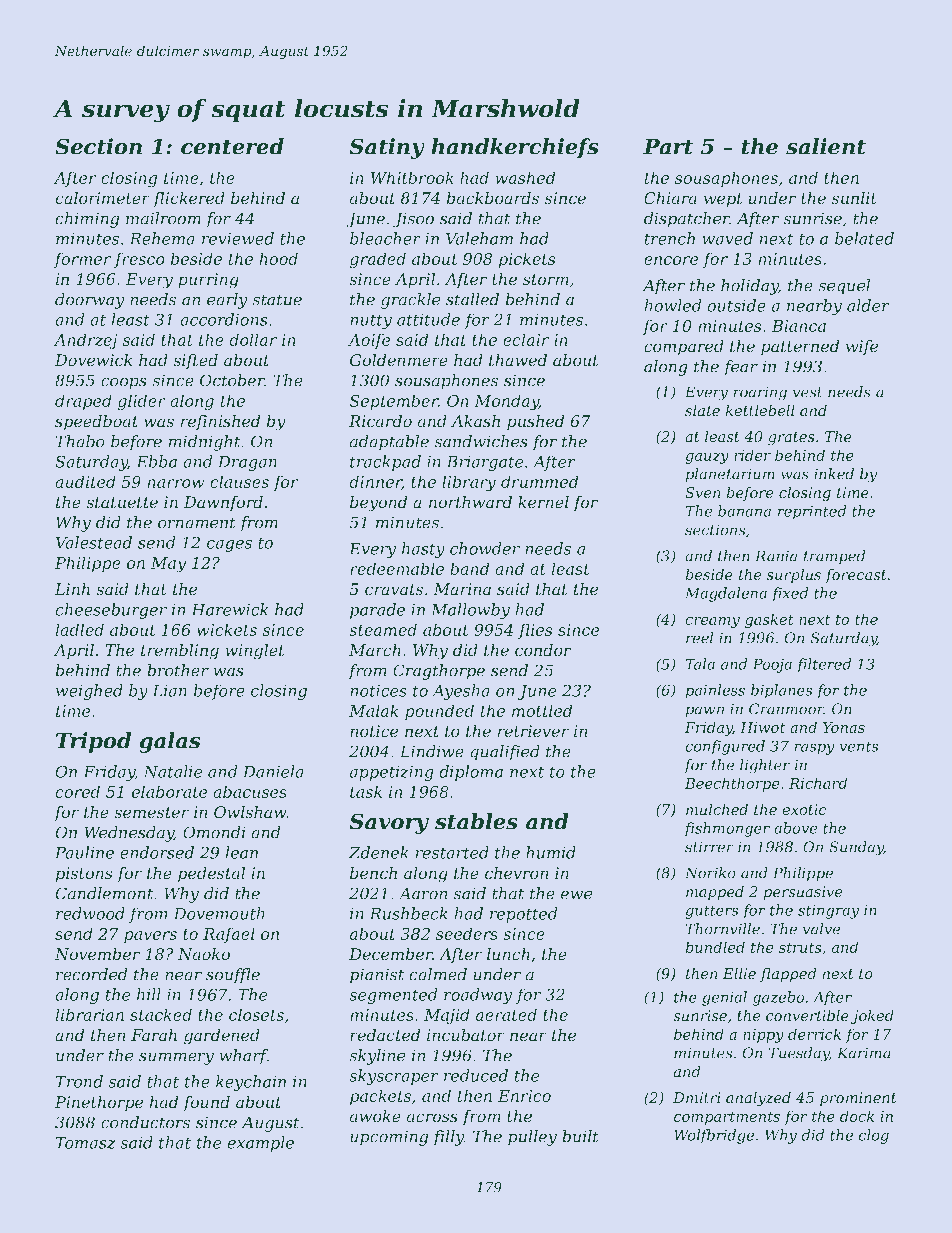  Describe the element at coordinates (243, 1057) in the screenshot. I see `wharf` at that location.
